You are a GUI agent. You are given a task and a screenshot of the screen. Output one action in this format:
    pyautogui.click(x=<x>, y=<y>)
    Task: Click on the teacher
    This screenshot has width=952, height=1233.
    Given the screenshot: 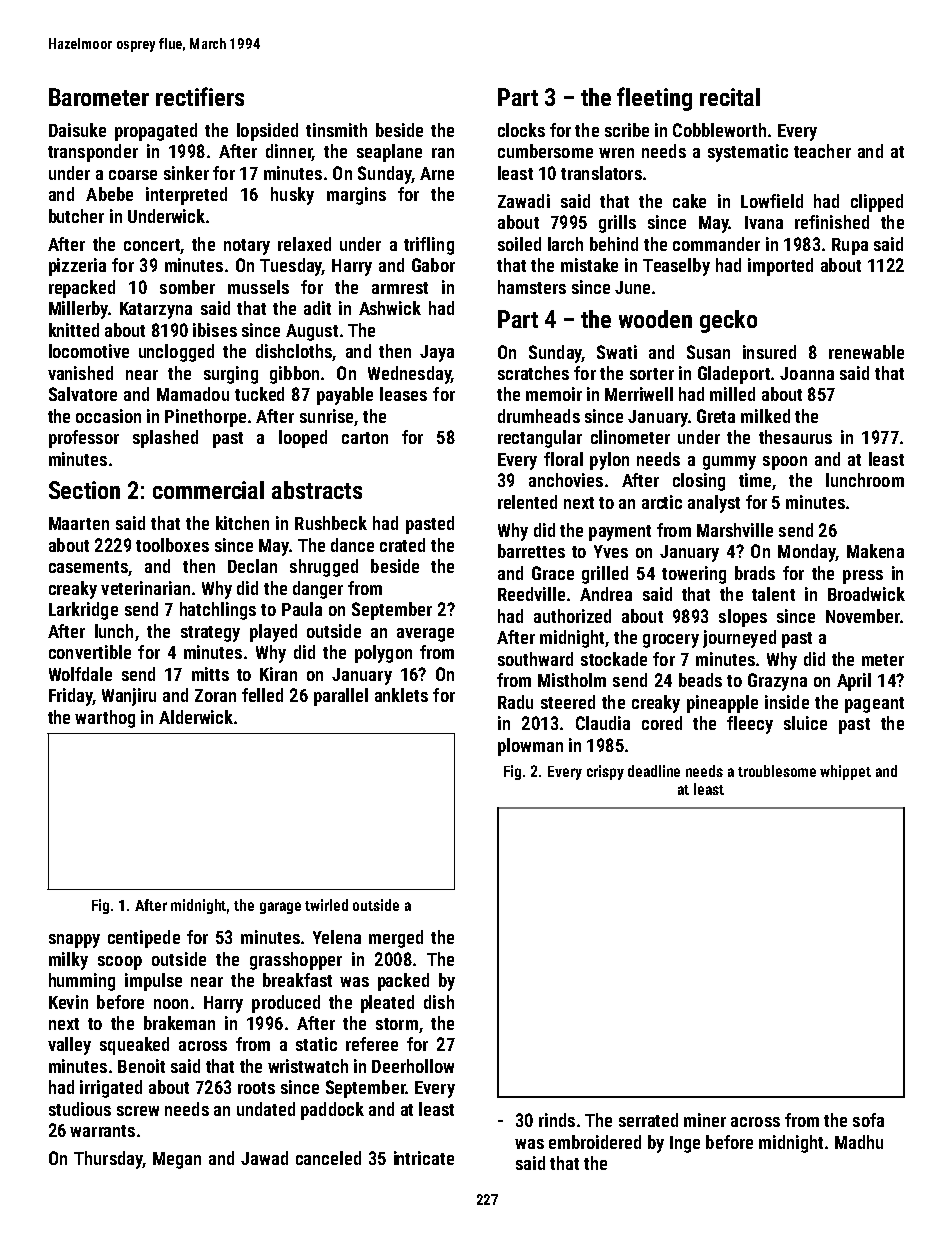 What is the action you would take?
    pyautogui.click(x=822, y=151)
